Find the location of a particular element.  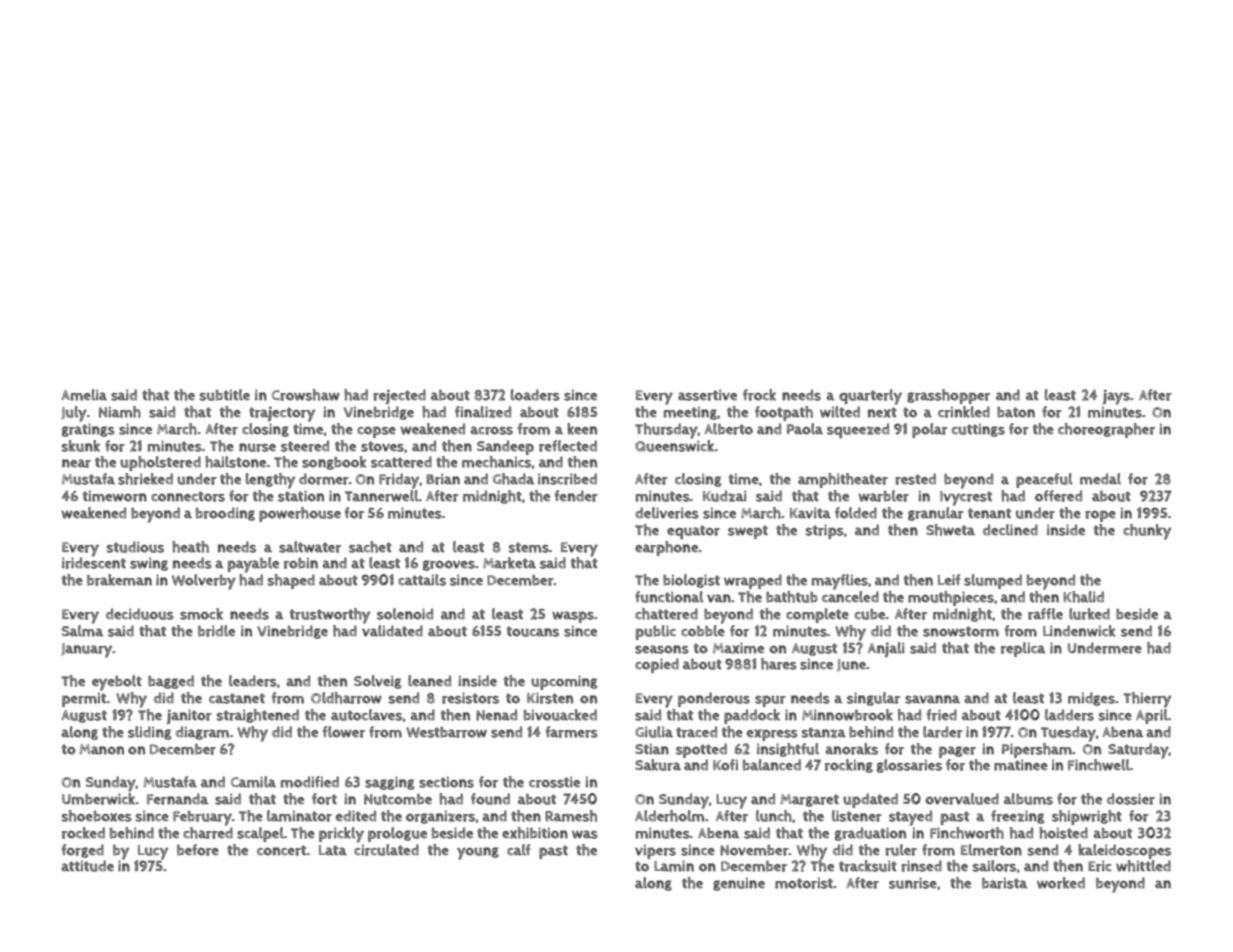

albums is located at coordinates (1028, 799).
